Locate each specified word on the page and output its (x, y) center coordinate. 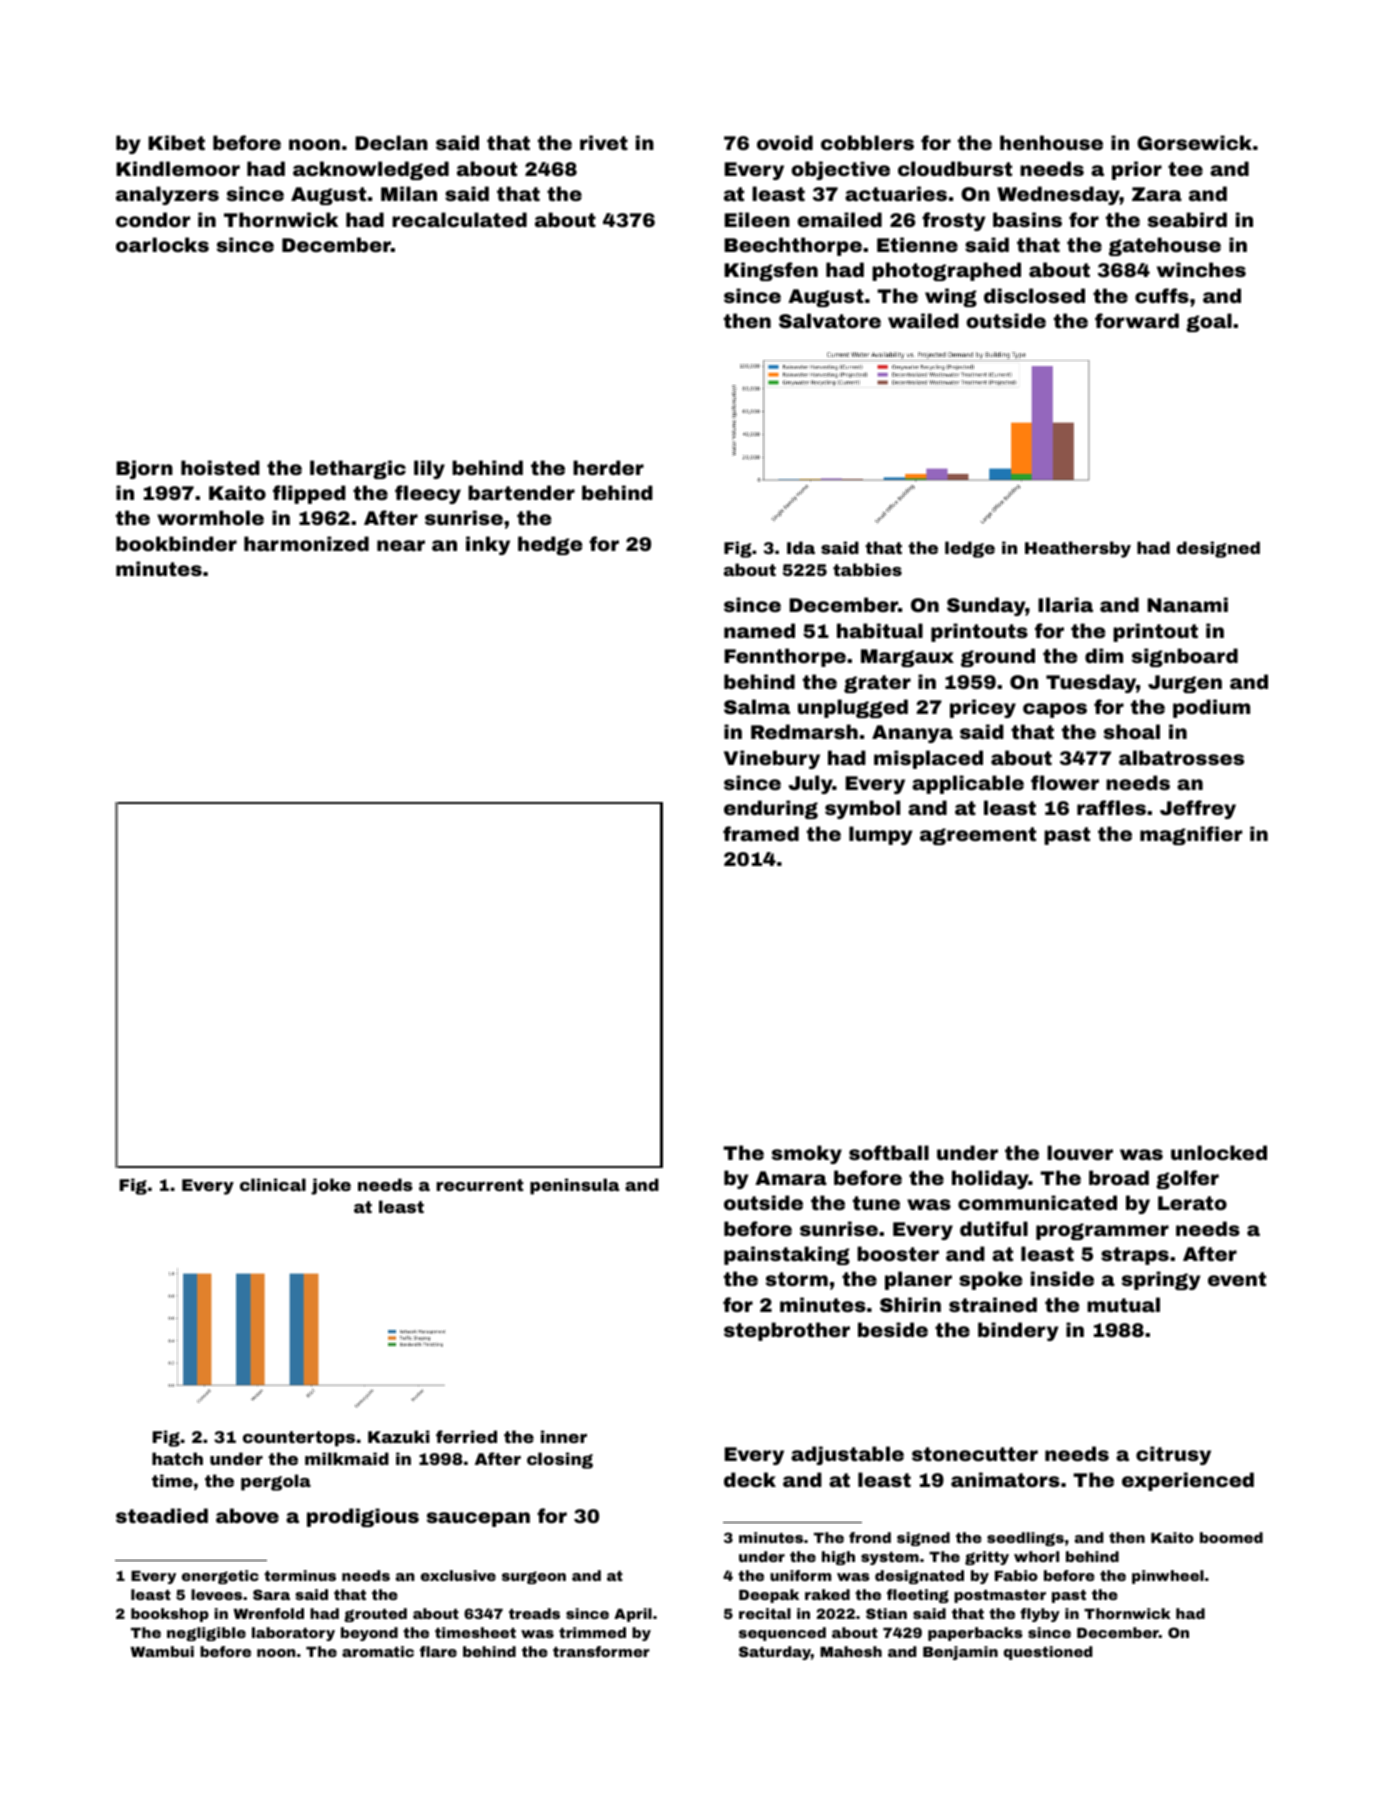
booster (898, 1253)
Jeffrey (1198, 809)
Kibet (176, 142)
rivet (604, 142)
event (1237, 1279)
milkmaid (347, 1458)
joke (331, 1186)
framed (761, 833)
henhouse (1051, 142)
